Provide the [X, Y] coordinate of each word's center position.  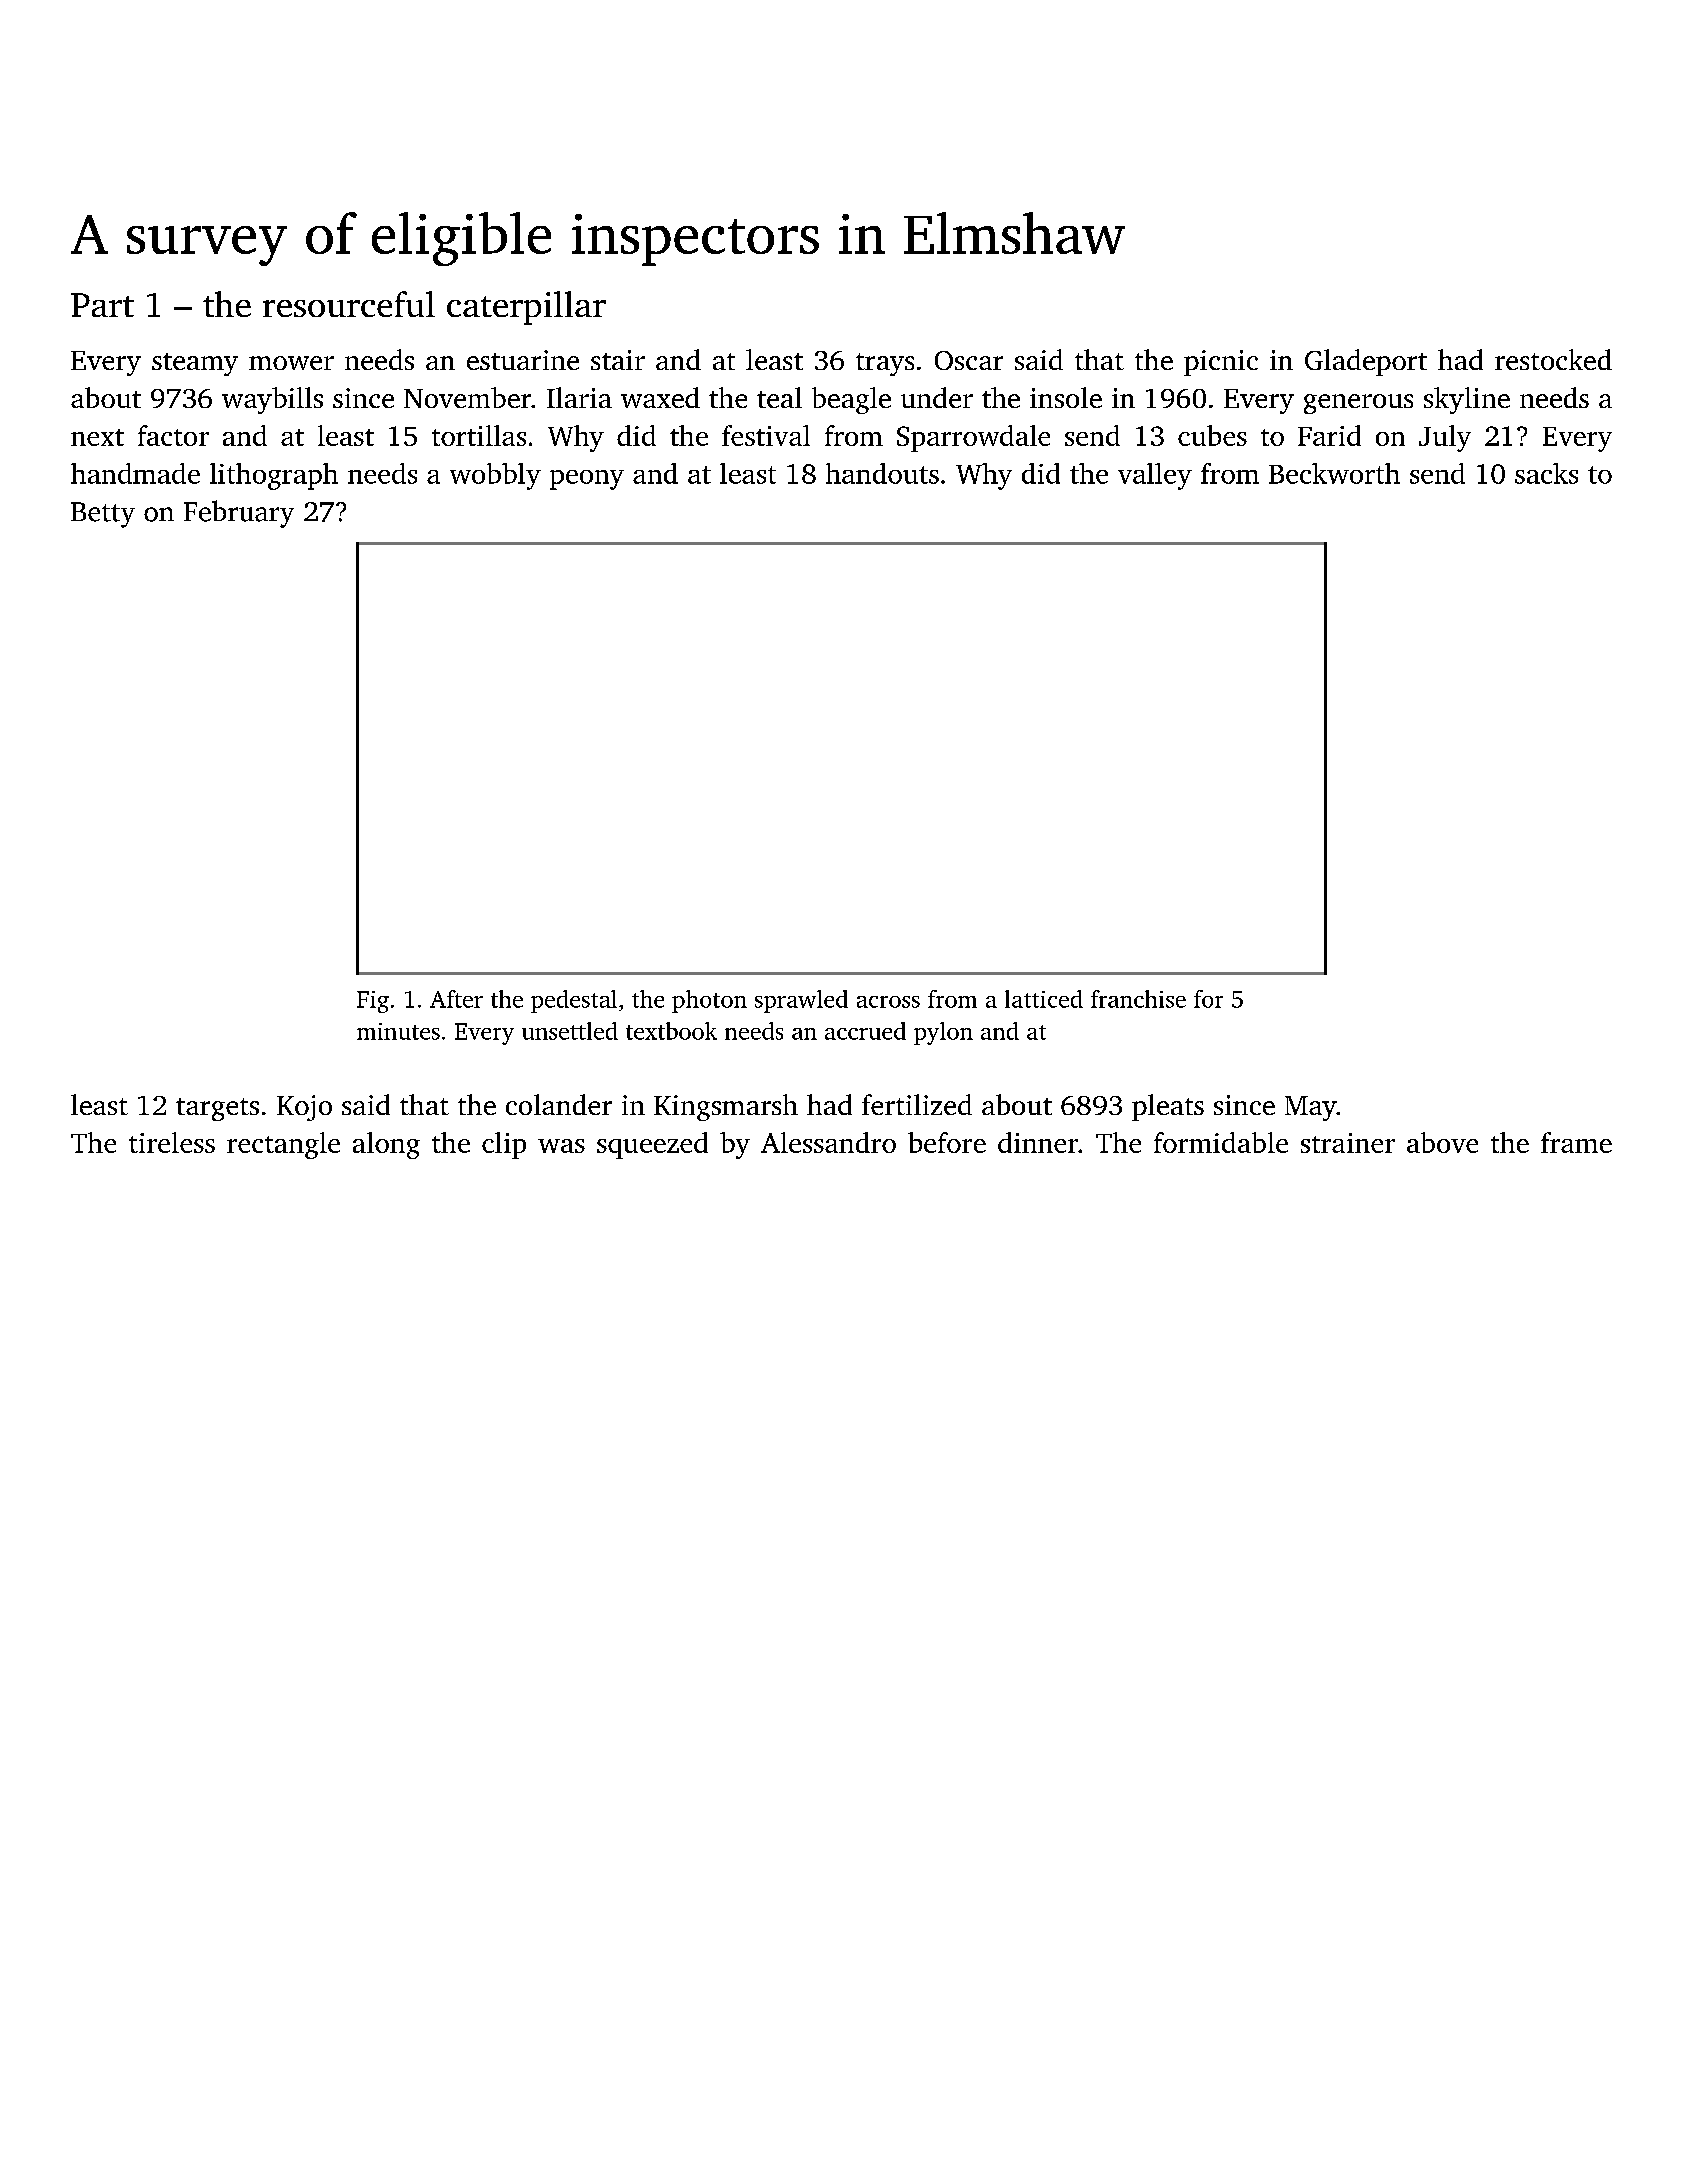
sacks [1546, 473]
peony [587, 480]
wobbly [495, 476]
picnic [1221, 363]
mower [291, 363]
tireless [172, 1142]
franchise [1138, 999]
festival [766, 435]
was [561, 1146]
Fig [373, 1002]
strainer [1348, 1143]
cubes [1212, 435]
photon [709, 1001]
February [239, 514]
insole [1066, 397]
